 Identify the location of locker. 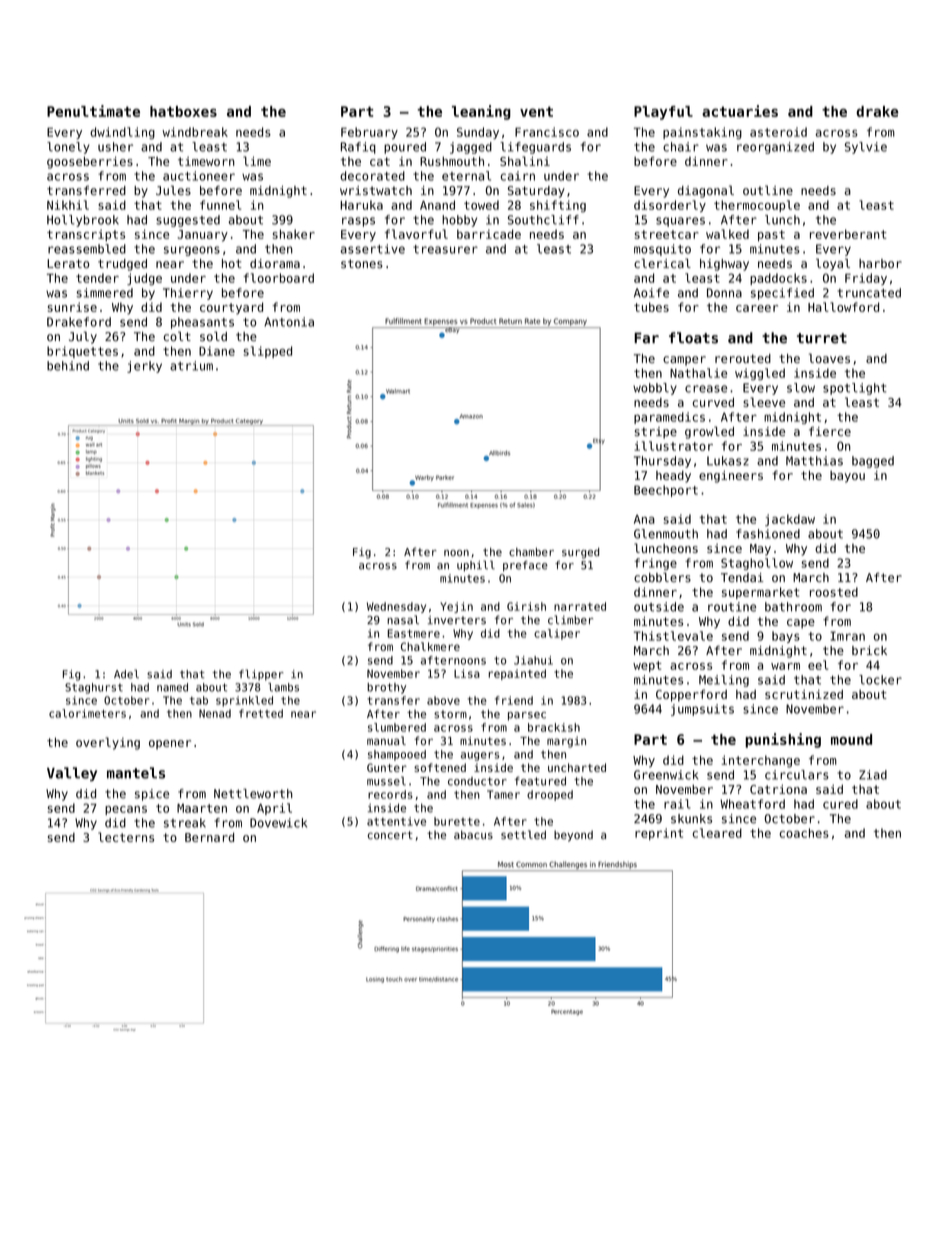
(880, 680).
